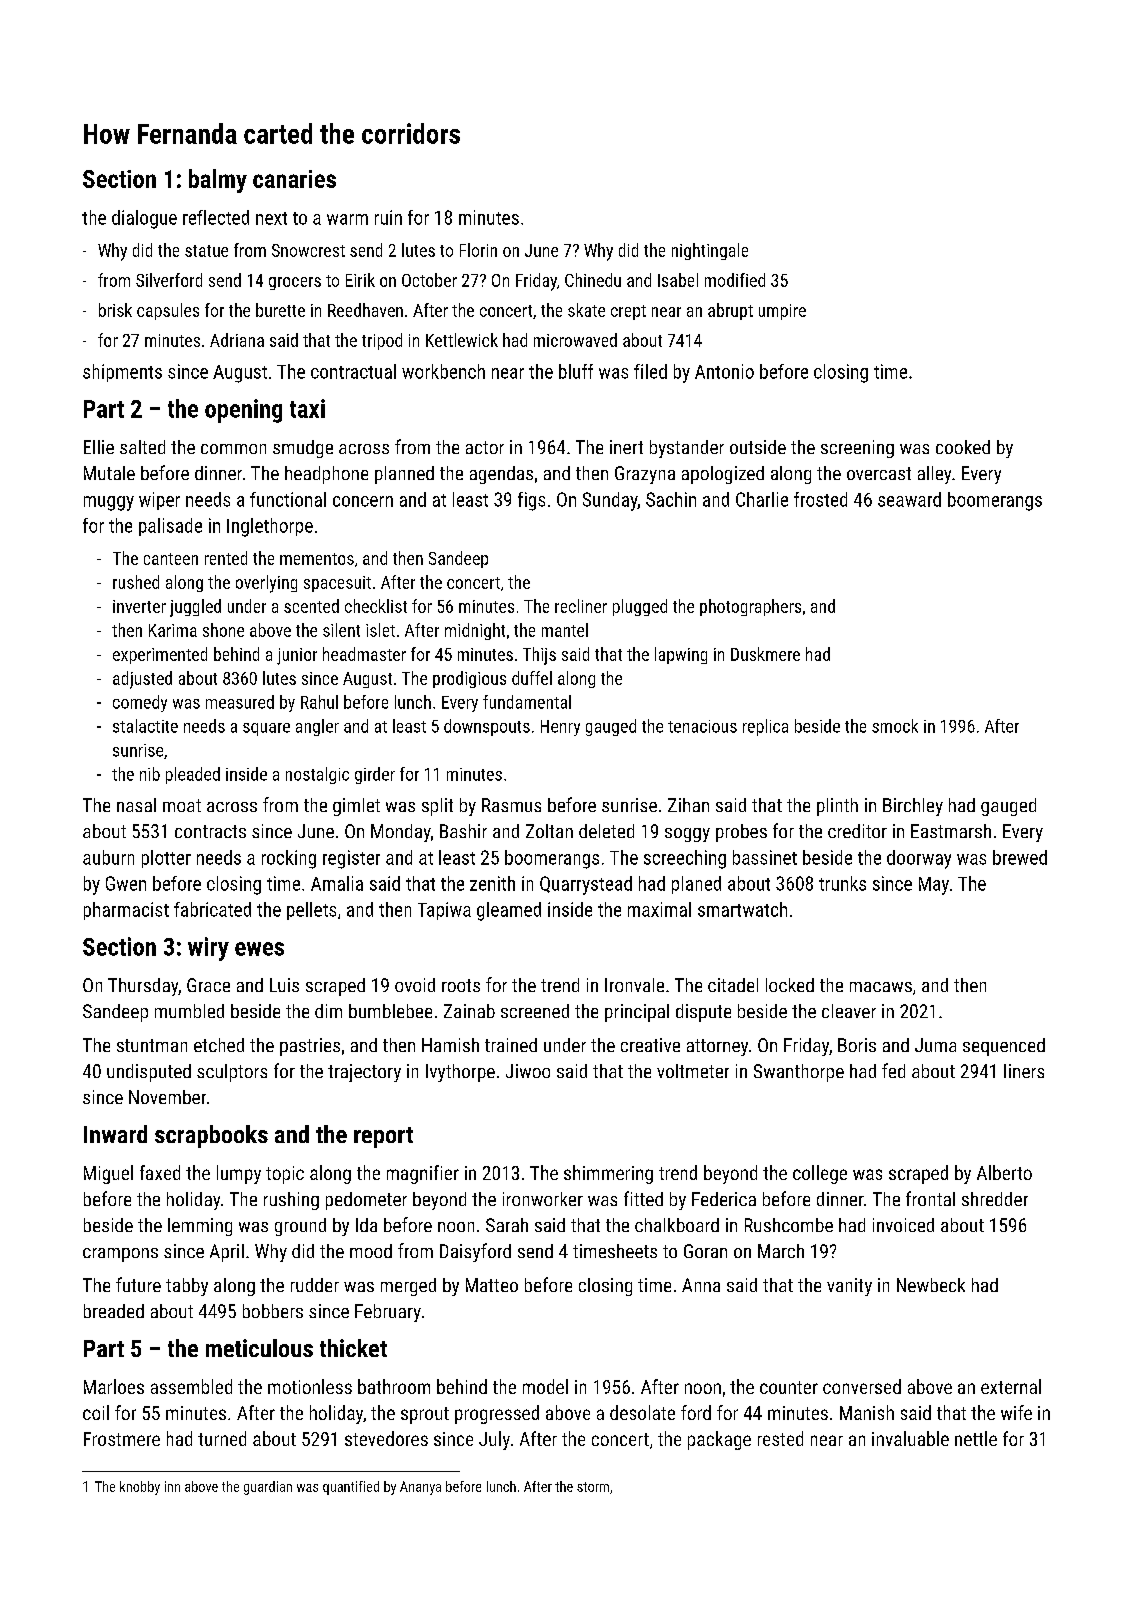  Describe the element at coordinates (593, 280) in the screenshot. I see `Chinedu` at that location.
